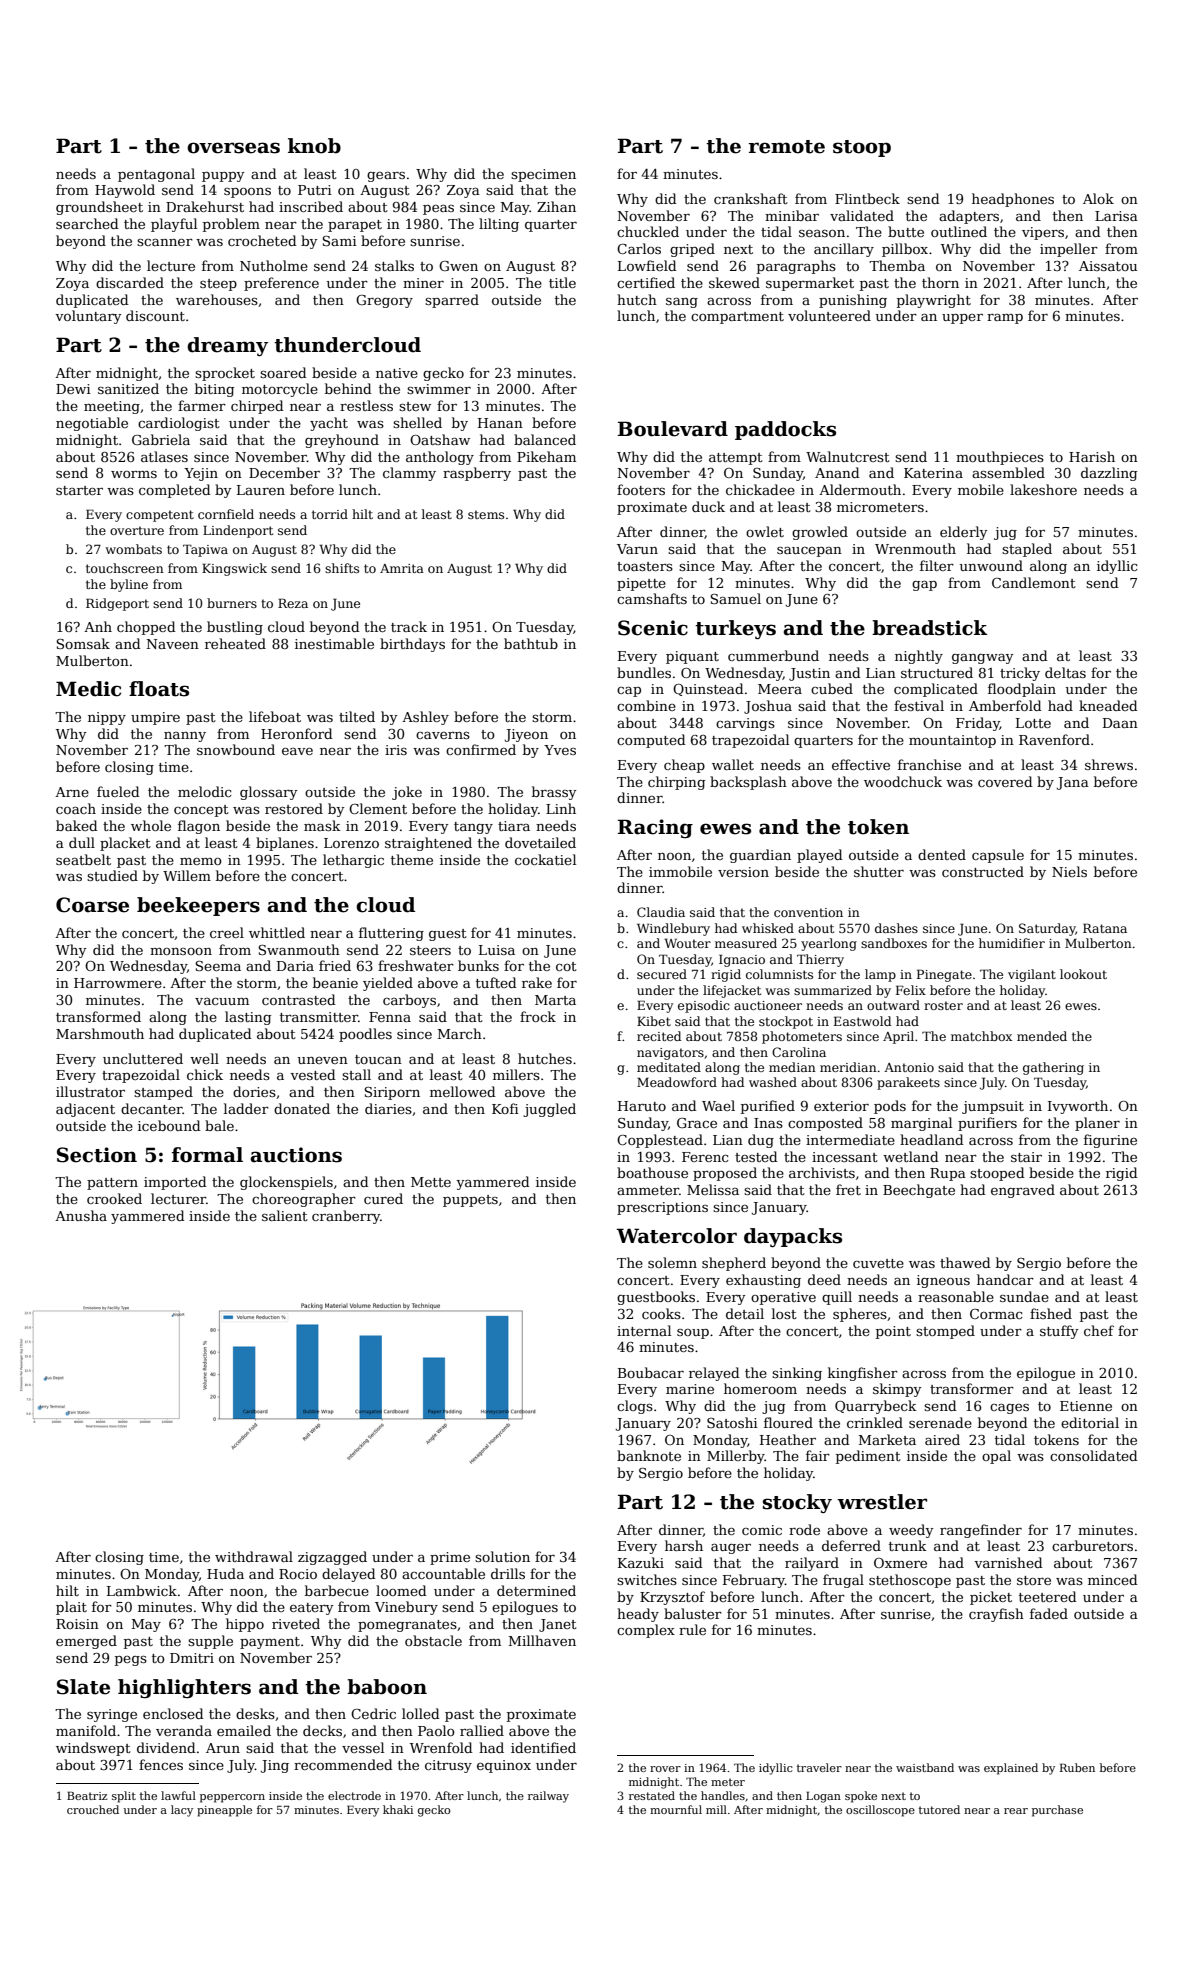 Image resolution: width=1194 pixels, height=1966 pixels. Describe the element at coordinates (526, 735) in the image. I see `Jiyeon` at that location.
